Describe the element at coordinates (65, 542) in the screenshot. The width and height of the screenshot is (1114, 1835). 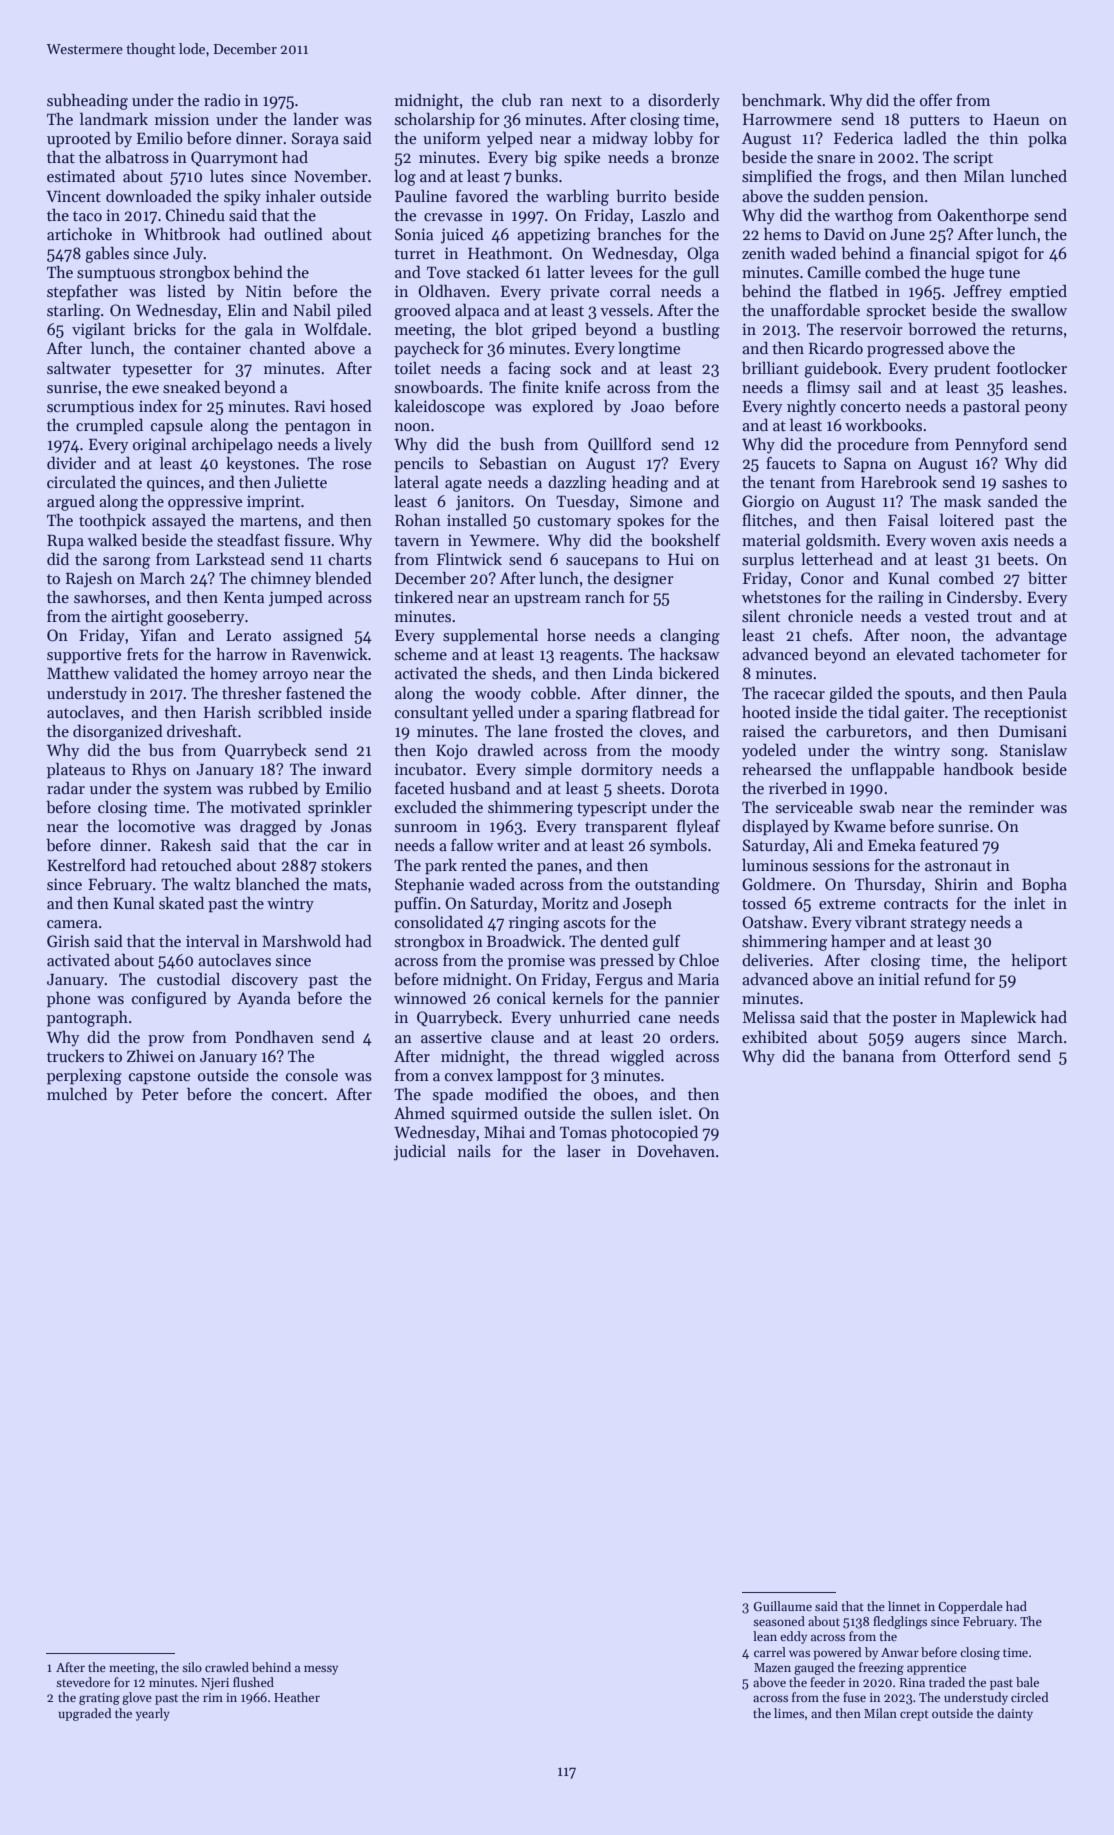
I see `Rupa` at that location.
